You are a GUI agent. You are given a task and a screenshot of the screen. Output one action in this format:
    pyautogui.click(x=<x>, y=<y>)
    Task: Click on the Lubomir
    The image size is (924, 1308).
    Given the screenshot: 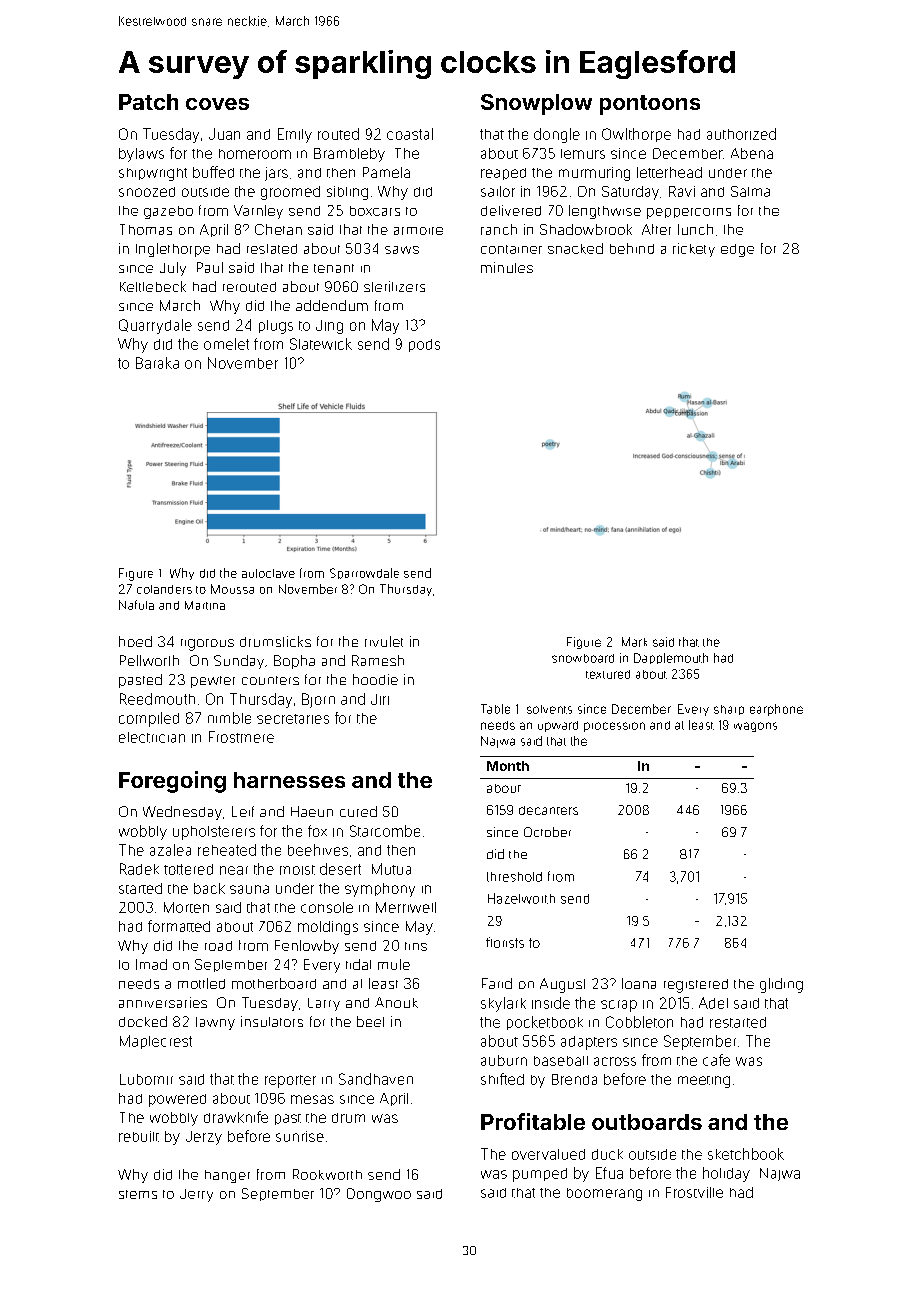 What is the action you would take?
    pyautogui.click(x=146, y=1079)
